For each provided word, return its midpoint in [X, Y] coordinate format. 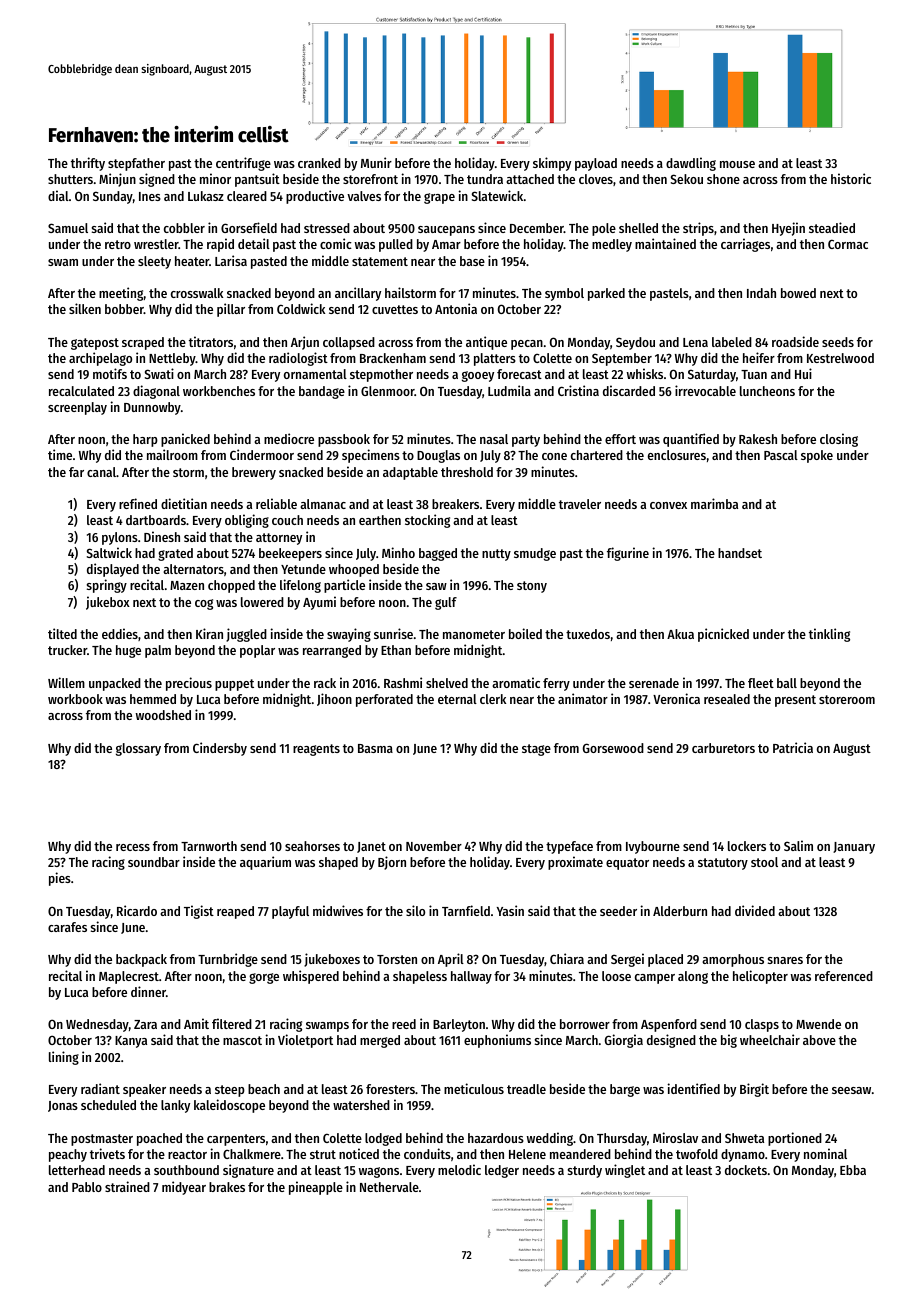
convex [668, 505]
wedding [550, 1139]
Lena [695, 342]
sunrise [393, 633]
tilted [62, 633]
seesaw [851, 1090]
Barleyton [459, 1025]
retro [118, 244]
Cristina [578, 390]
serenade [654, 683]
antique [486, 343]
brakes [227, 1187]
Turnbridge [228, 960]
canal [101, 472]
